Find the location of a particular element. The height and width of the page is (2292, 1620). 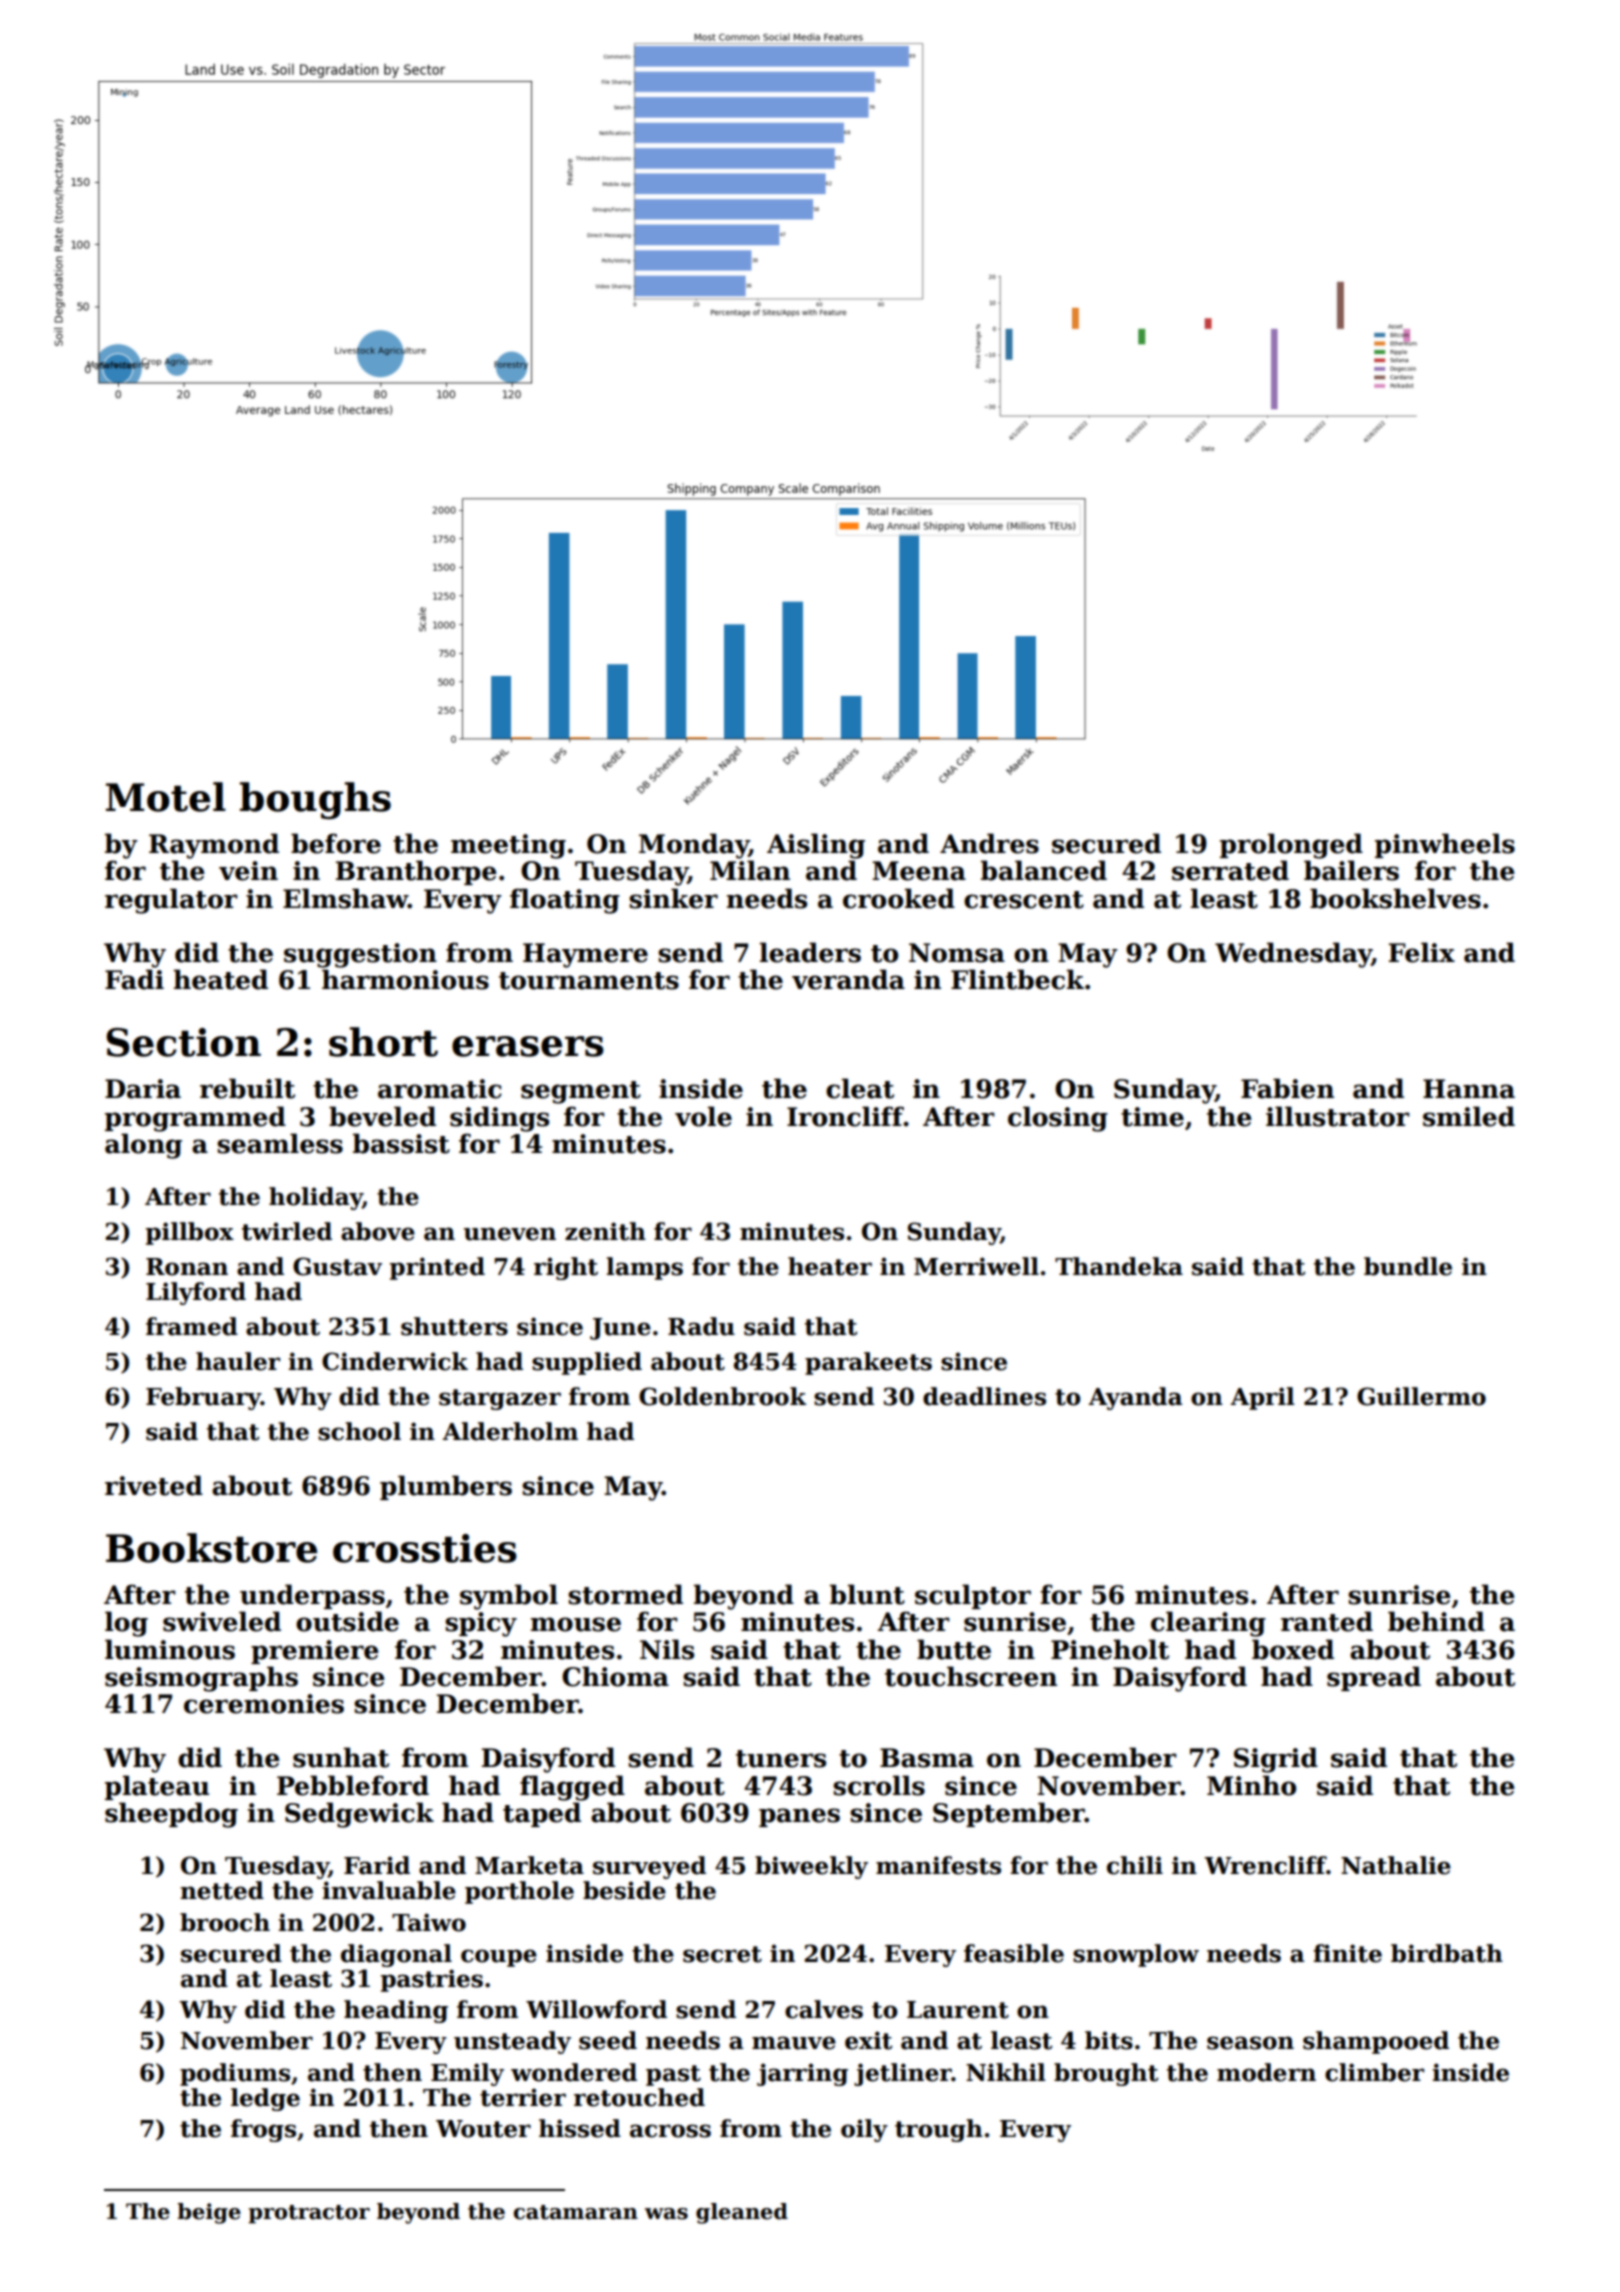

bailers is located at coordinates (1351, 870).
